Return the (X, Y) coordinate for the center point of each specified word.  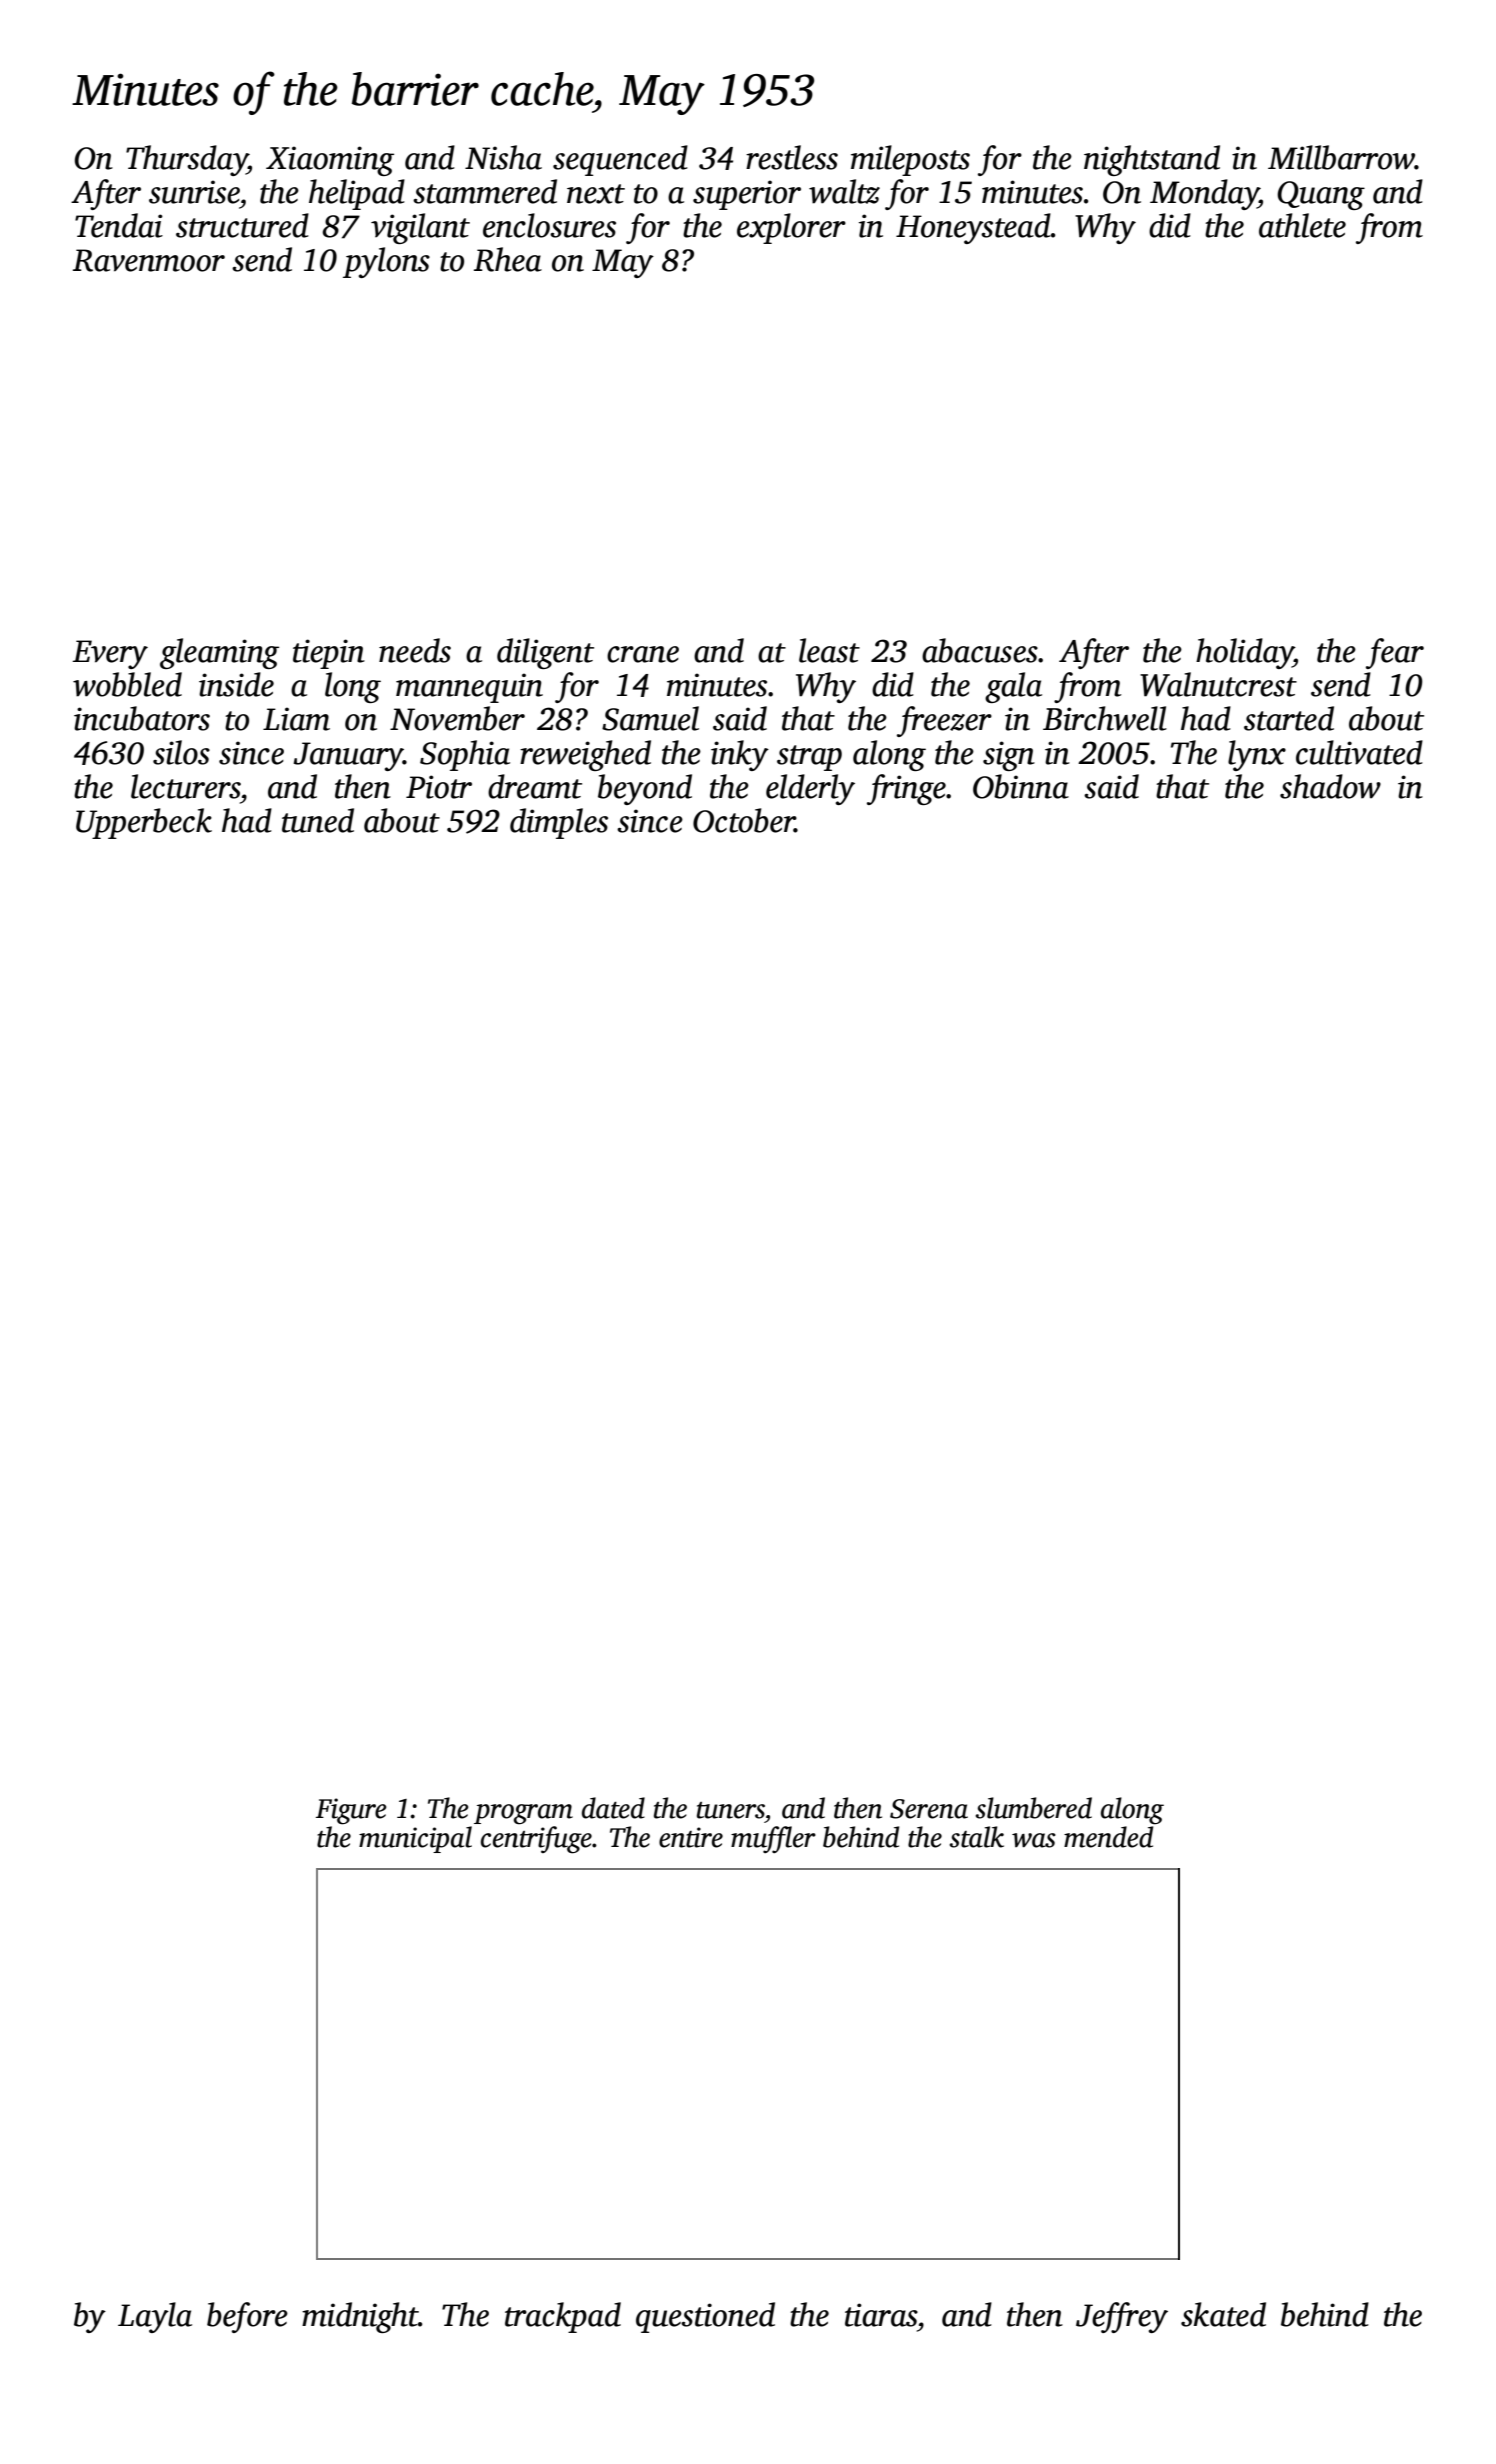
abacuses (980, 650)
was (1034, 1840)
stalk (976, 1837)
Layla (155, 2317)
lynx (1257, 755)
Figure (351, 1811)
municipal (415, 1839)
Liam (296, 719)
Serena (929, 1809)
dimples (559, 823)
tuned (318, 820)
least (829, 650)
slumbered (1033, 1808)
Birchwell (1105, 718)
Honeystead (973, 228)
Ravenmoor (149, 260)
